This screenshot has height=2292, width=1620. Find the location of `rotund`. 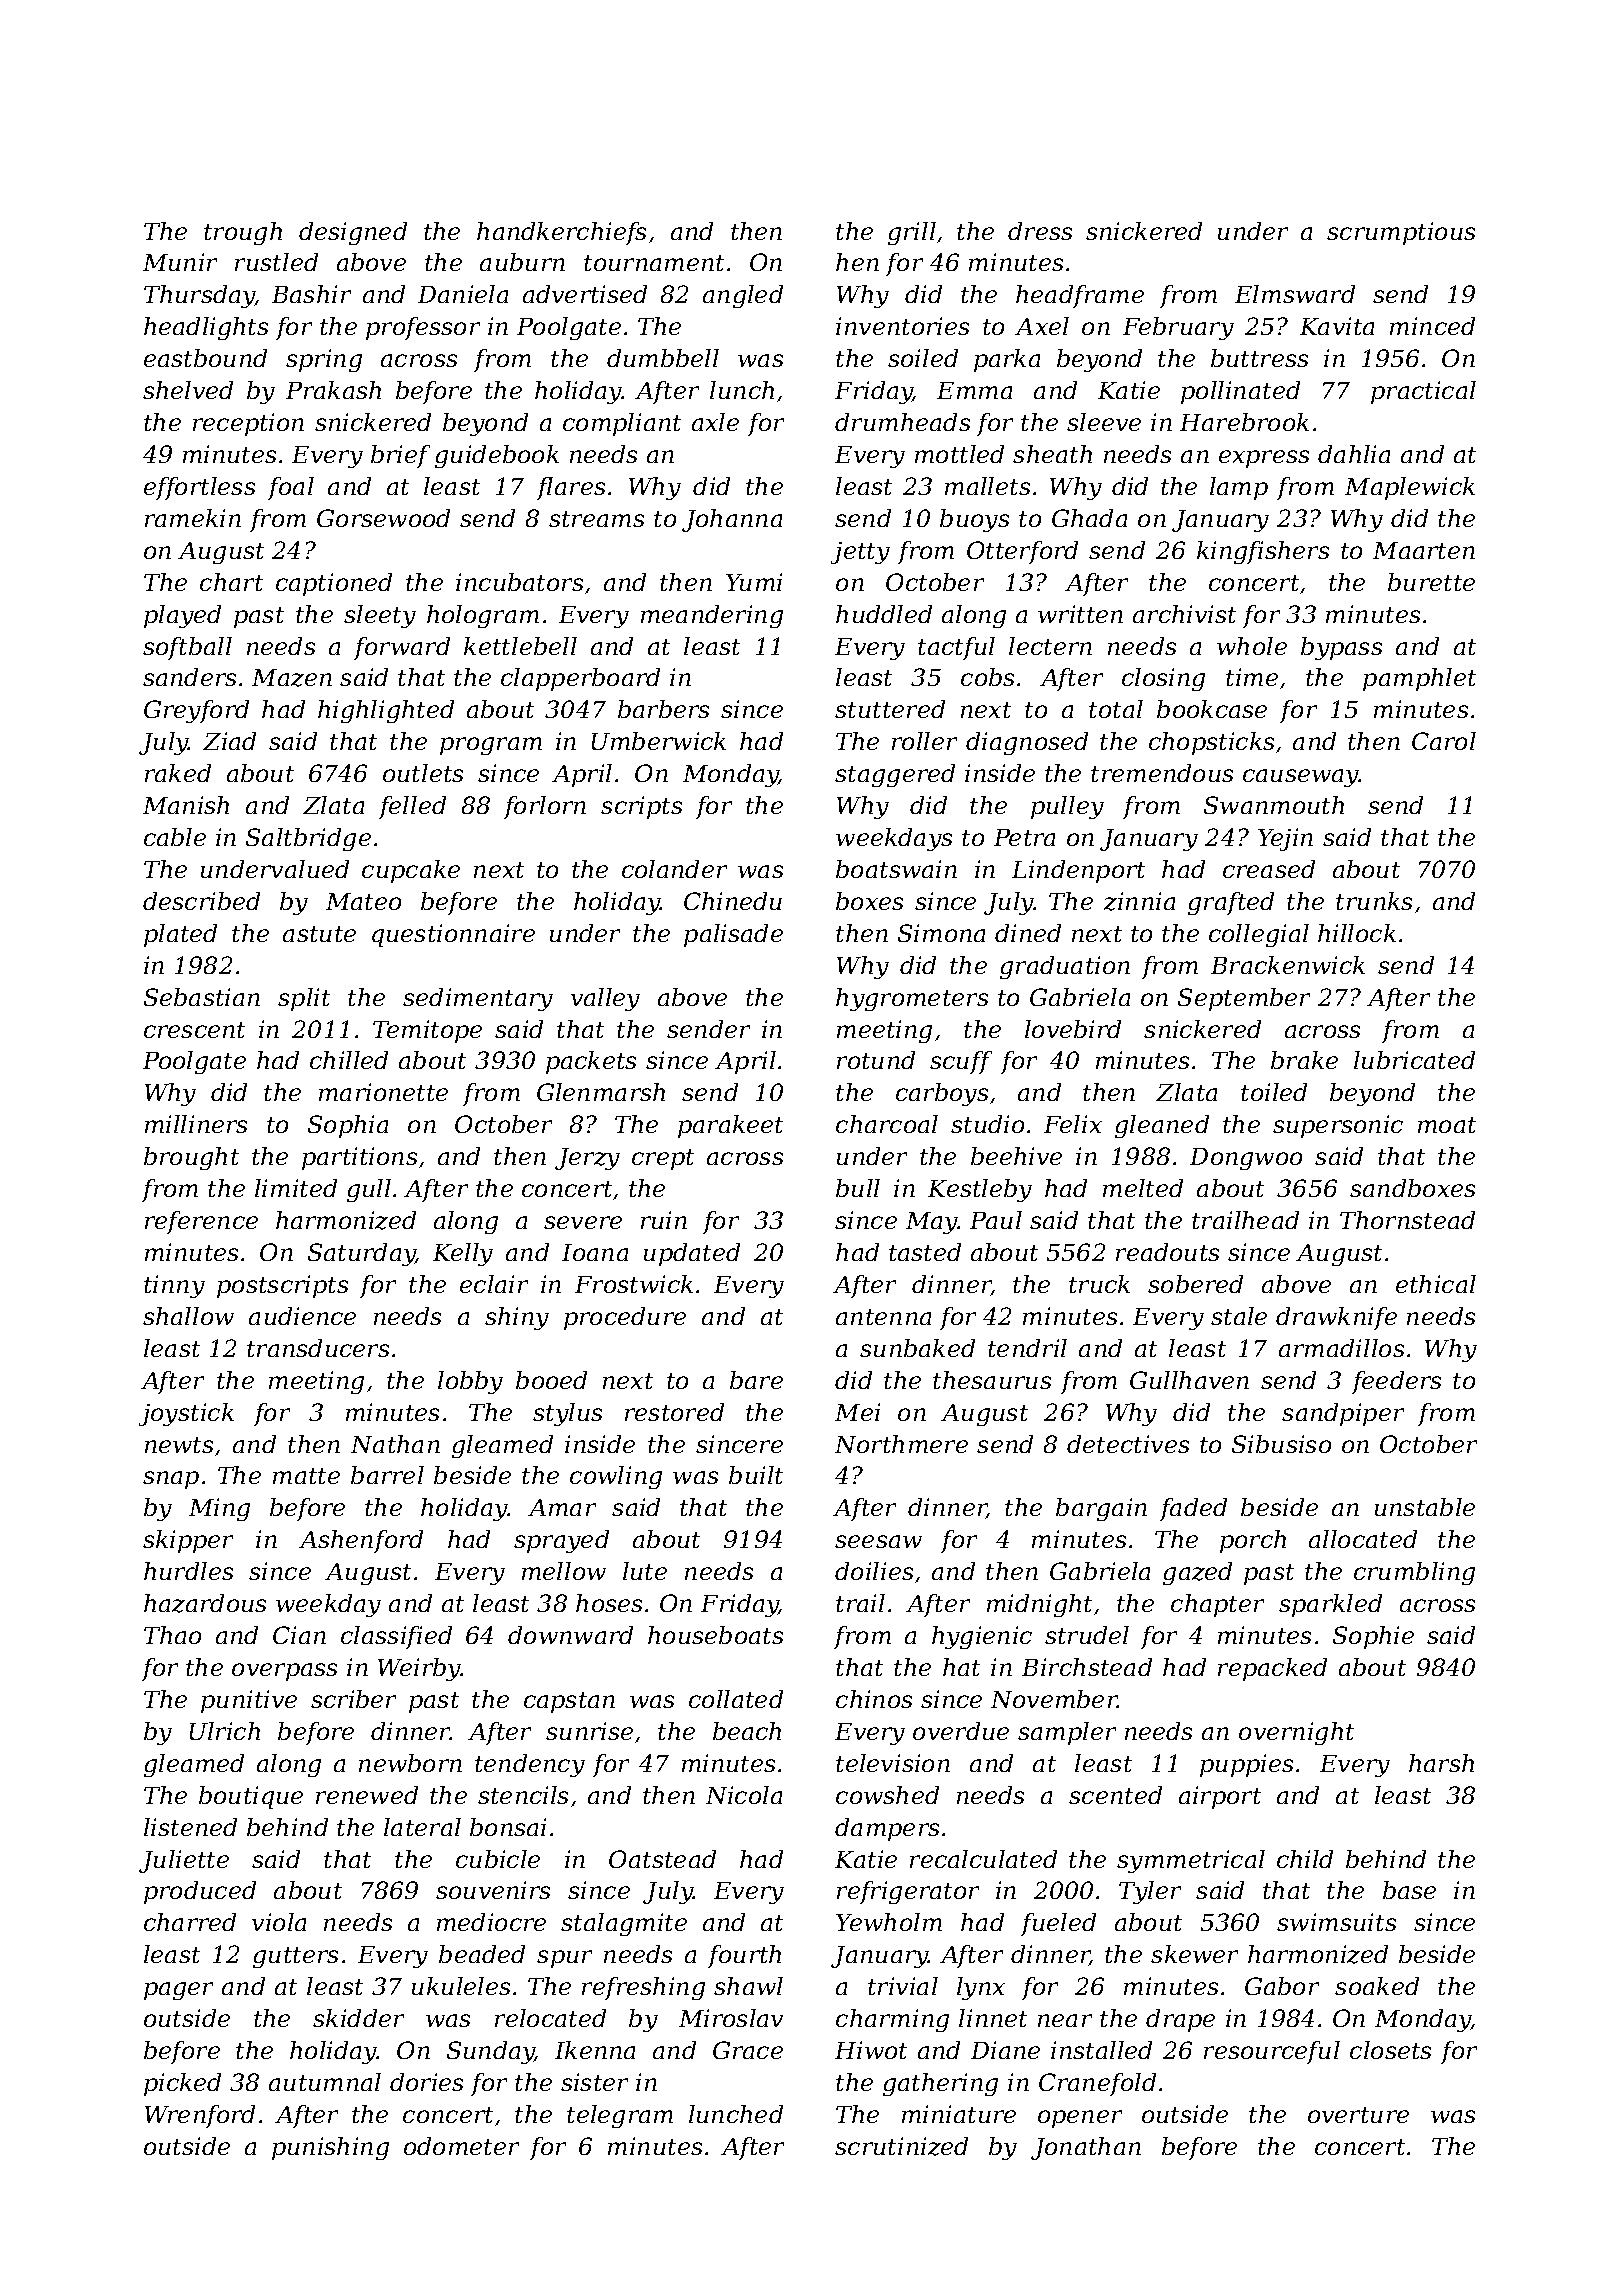

rotund is located at coordinates (876, 1060).
